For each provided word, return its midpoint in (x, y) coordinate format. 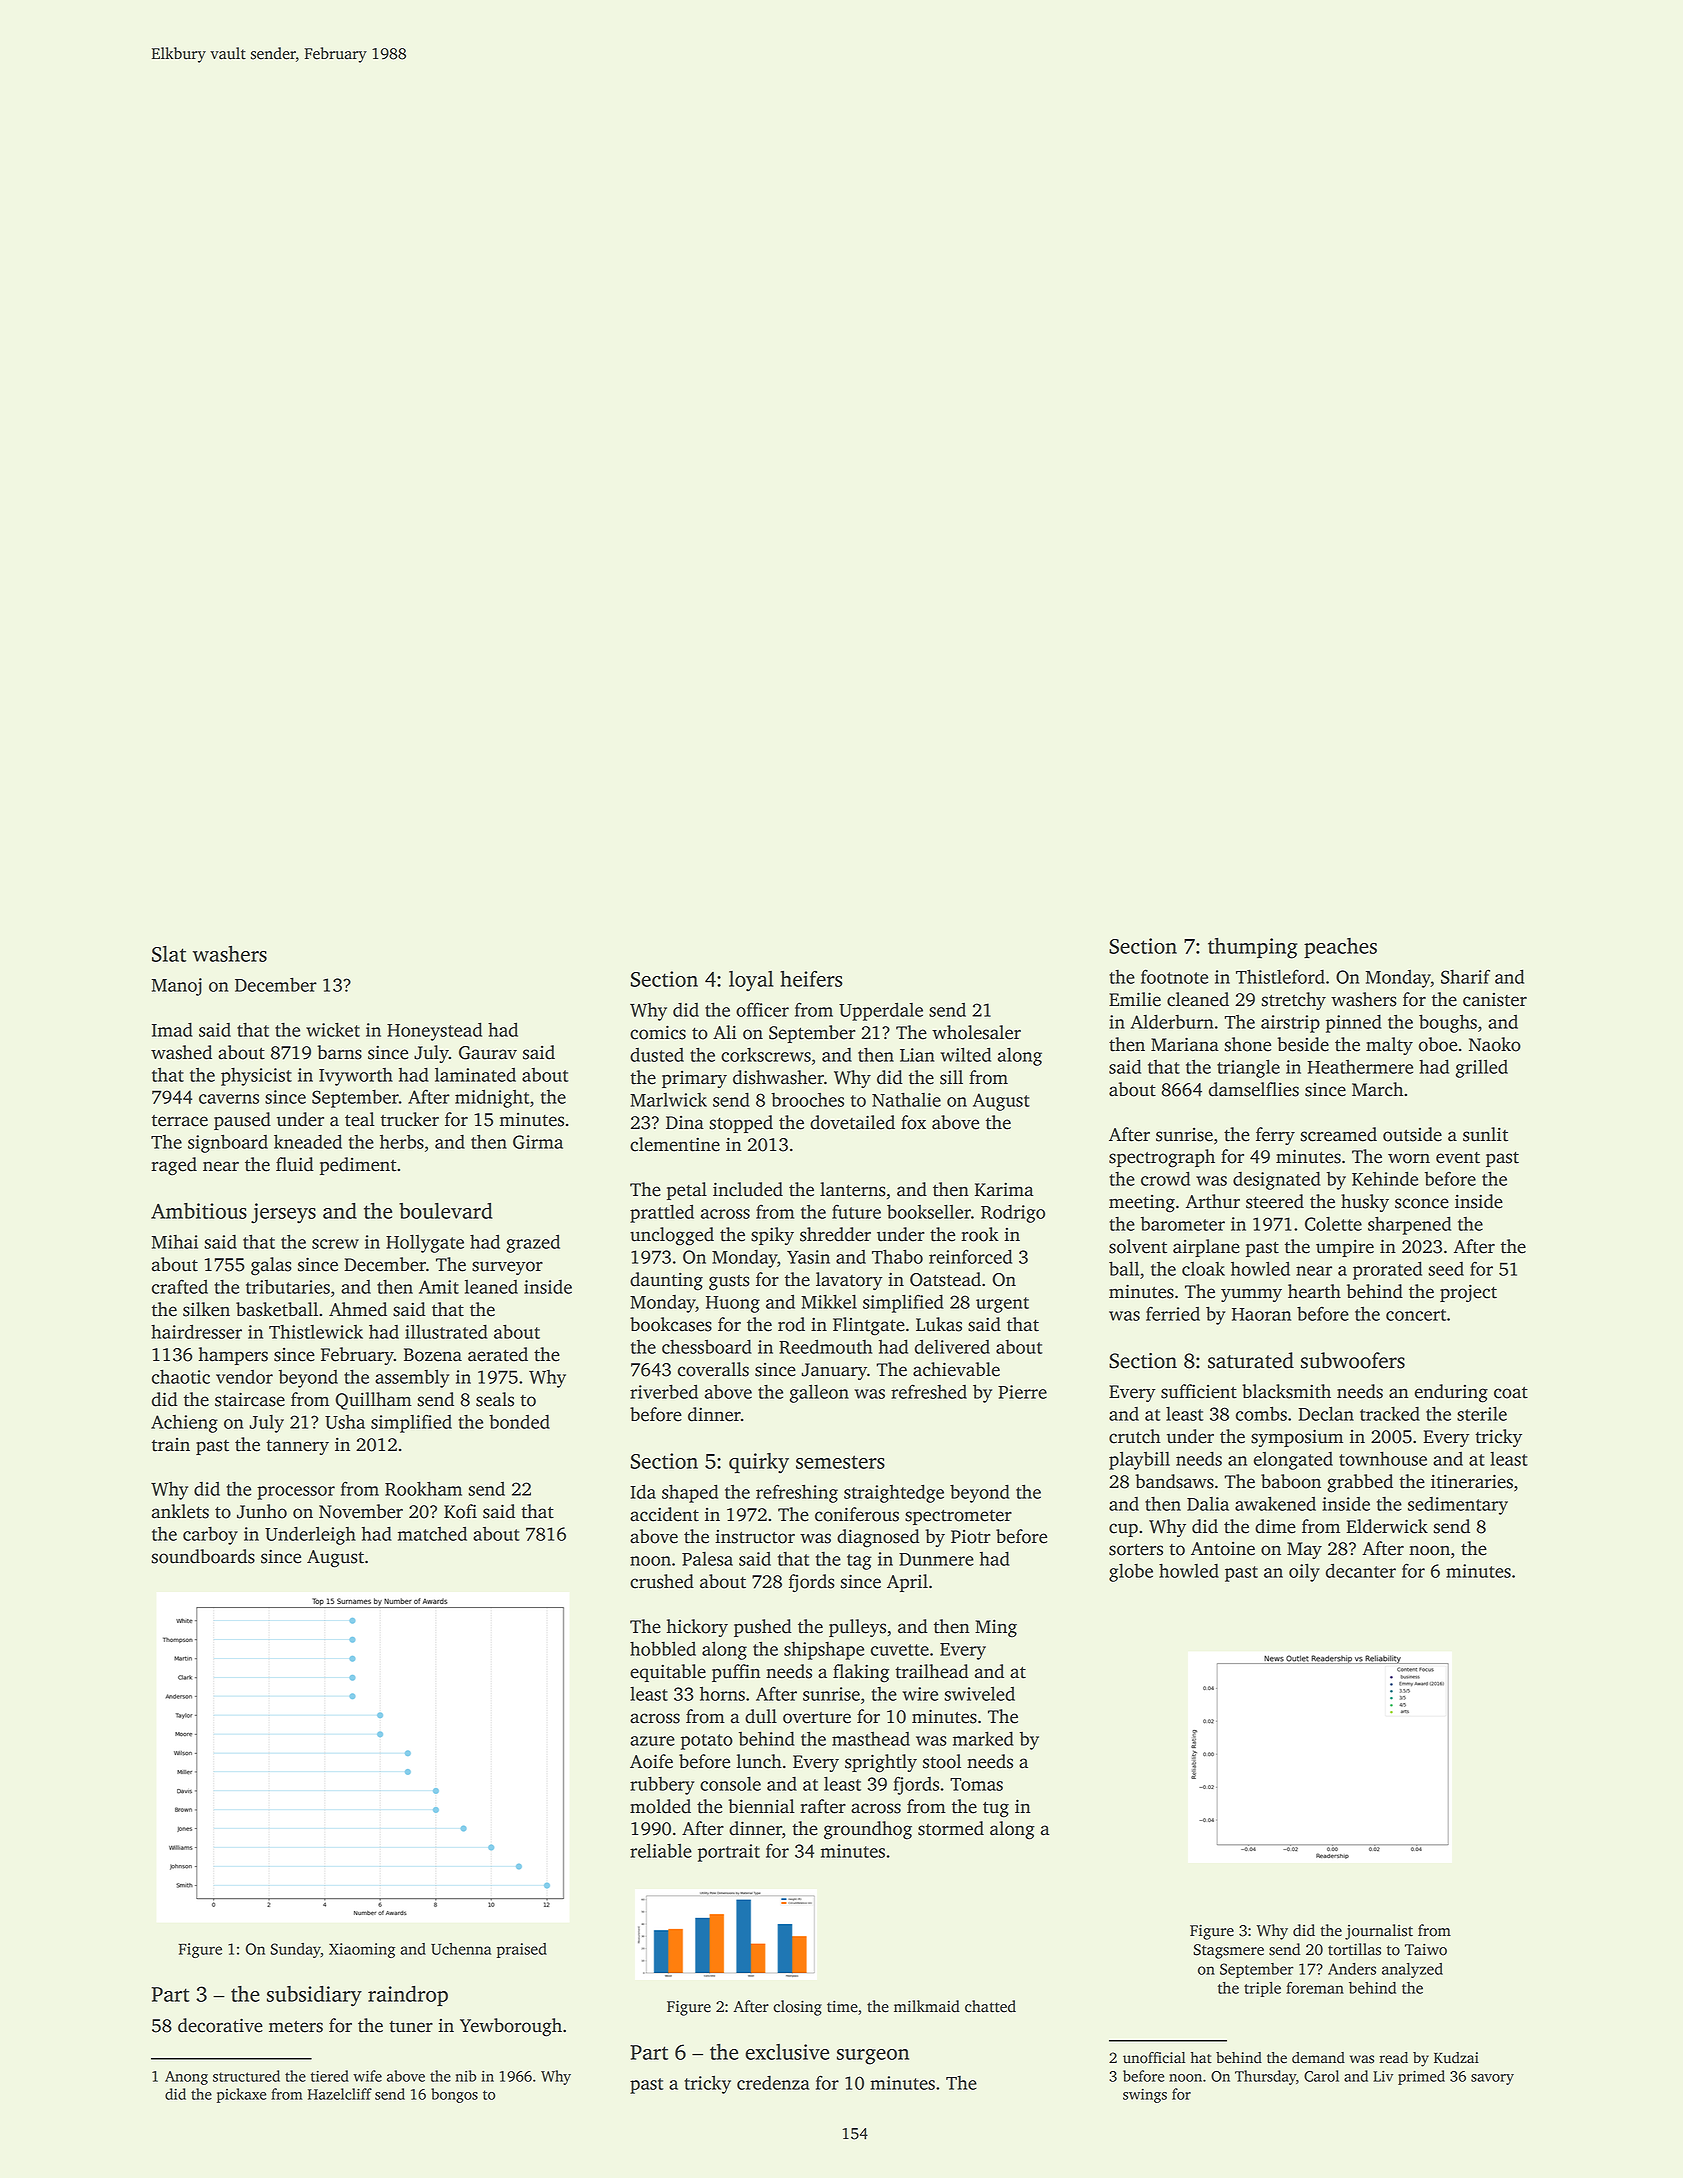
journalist (1379, 1932)
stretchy (1293, 1001)
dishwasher (778, 1077)
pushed (763, 1628)
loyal (751, 981)
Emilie (1135, 999)
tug (996, 1809)
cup (1123, 1530)
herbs (402, 1141)
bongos (454, 2095)
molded (660, 1806)
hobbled (663, 1648)
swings (1145, 2096)
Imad (172, 1029)
